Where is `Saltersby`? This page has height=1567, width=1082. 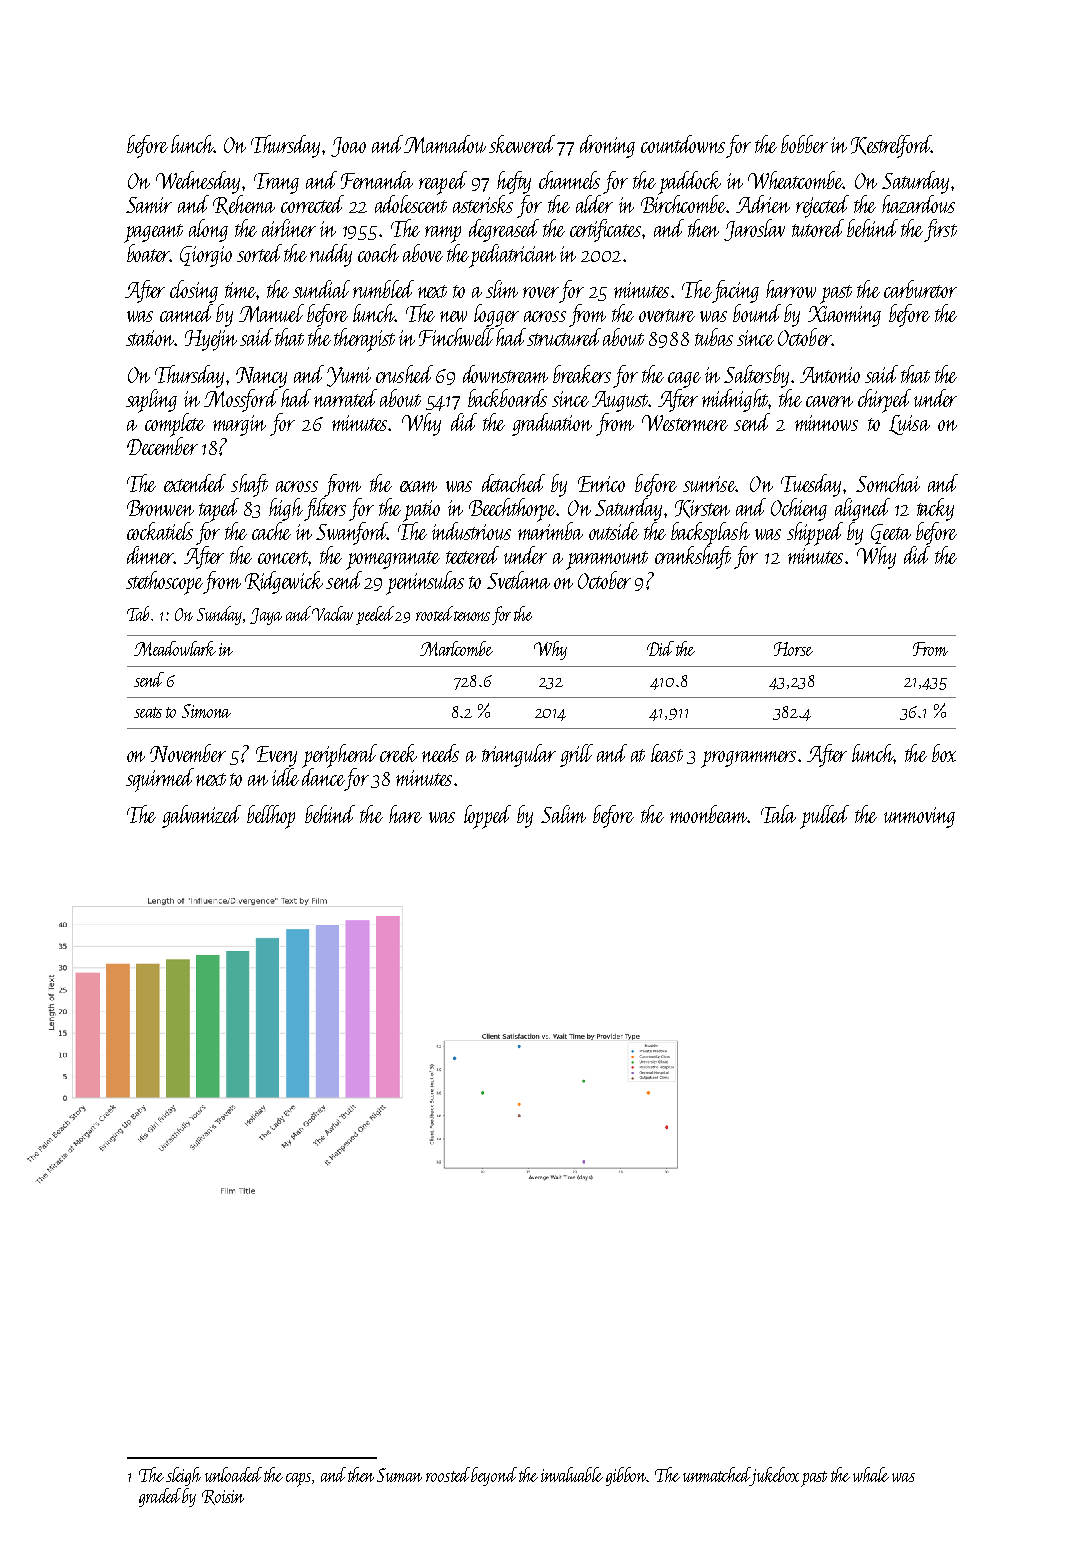
Saltersby is located at coordinates (756, 376).
